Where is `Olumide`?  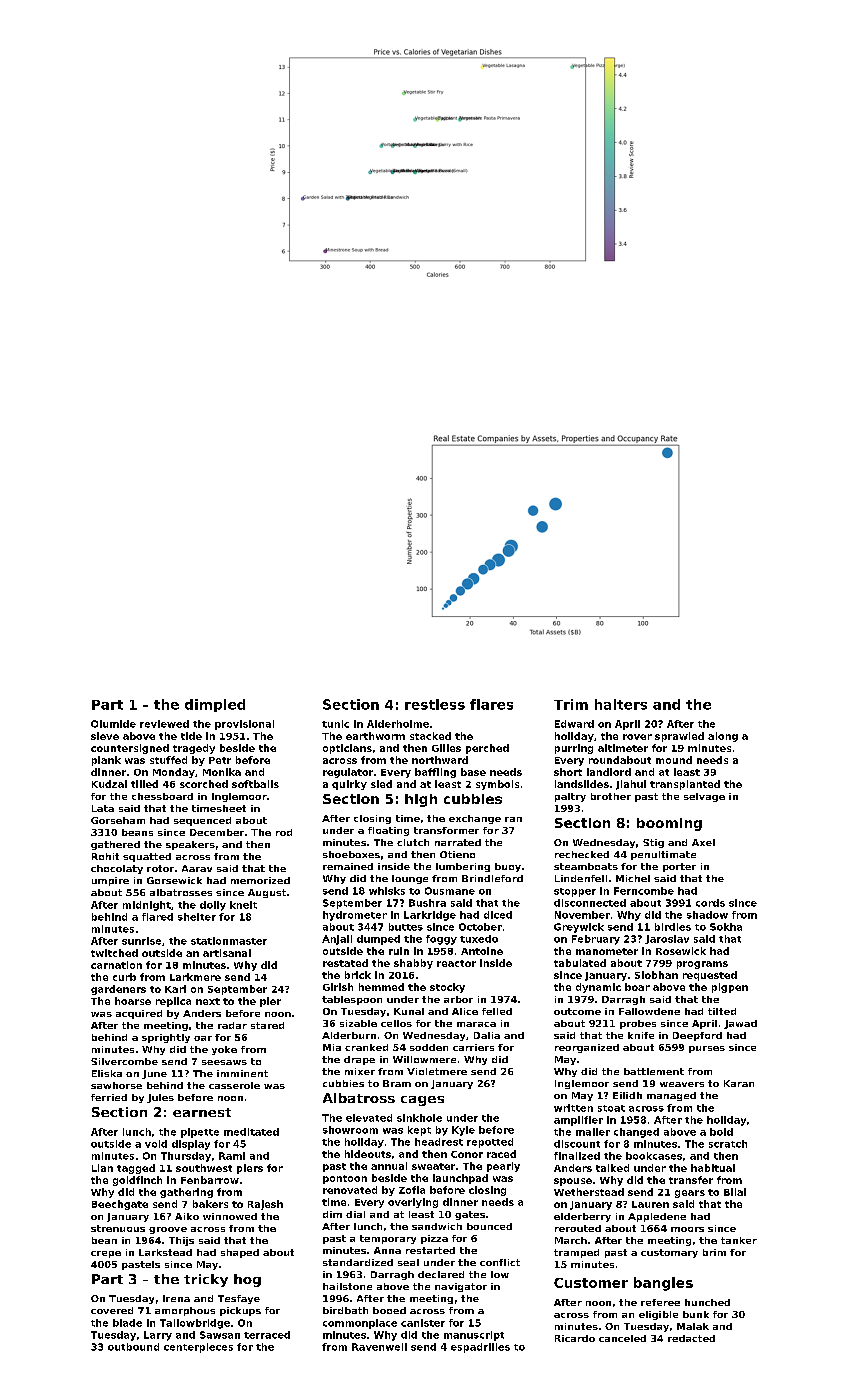
Olumide is located at coordinates (113, 724).
